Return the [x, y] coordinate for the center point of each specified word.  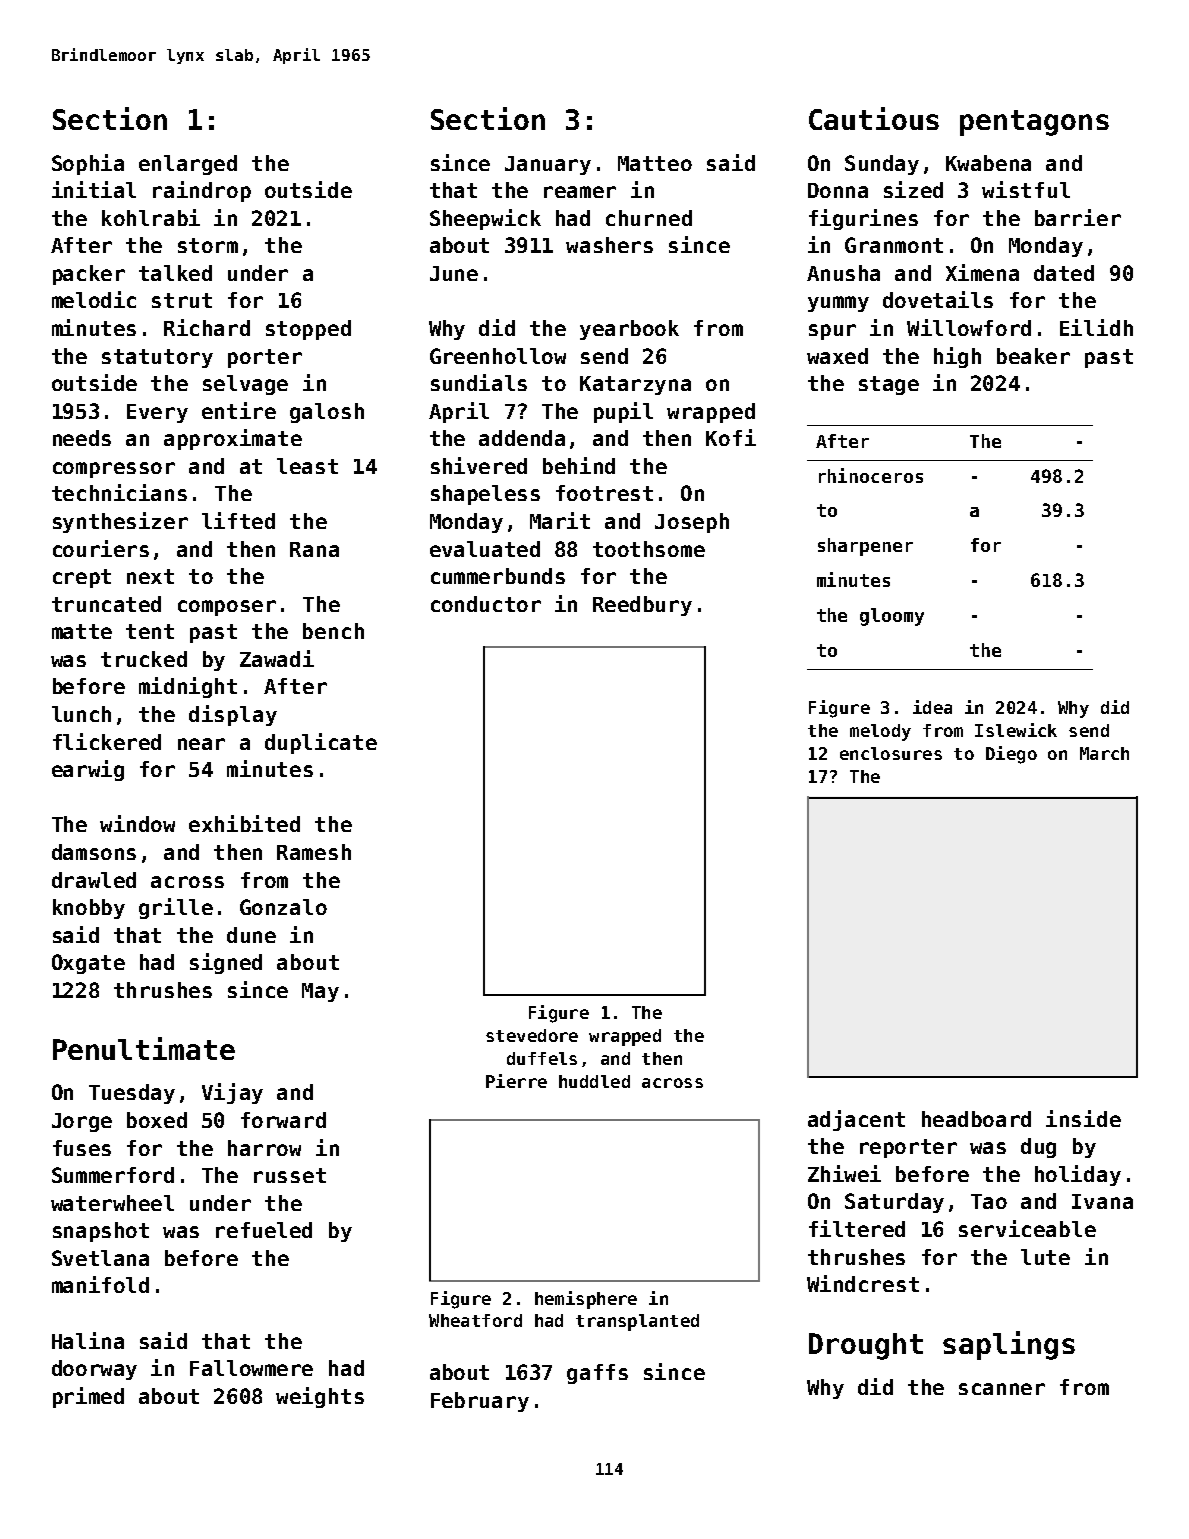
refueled [264, 1230]
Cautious [874, 118]
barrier [1078, 217]
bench [333, 631]
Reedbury [642, 606]
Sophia [88, 164]
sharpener [865, 547]
